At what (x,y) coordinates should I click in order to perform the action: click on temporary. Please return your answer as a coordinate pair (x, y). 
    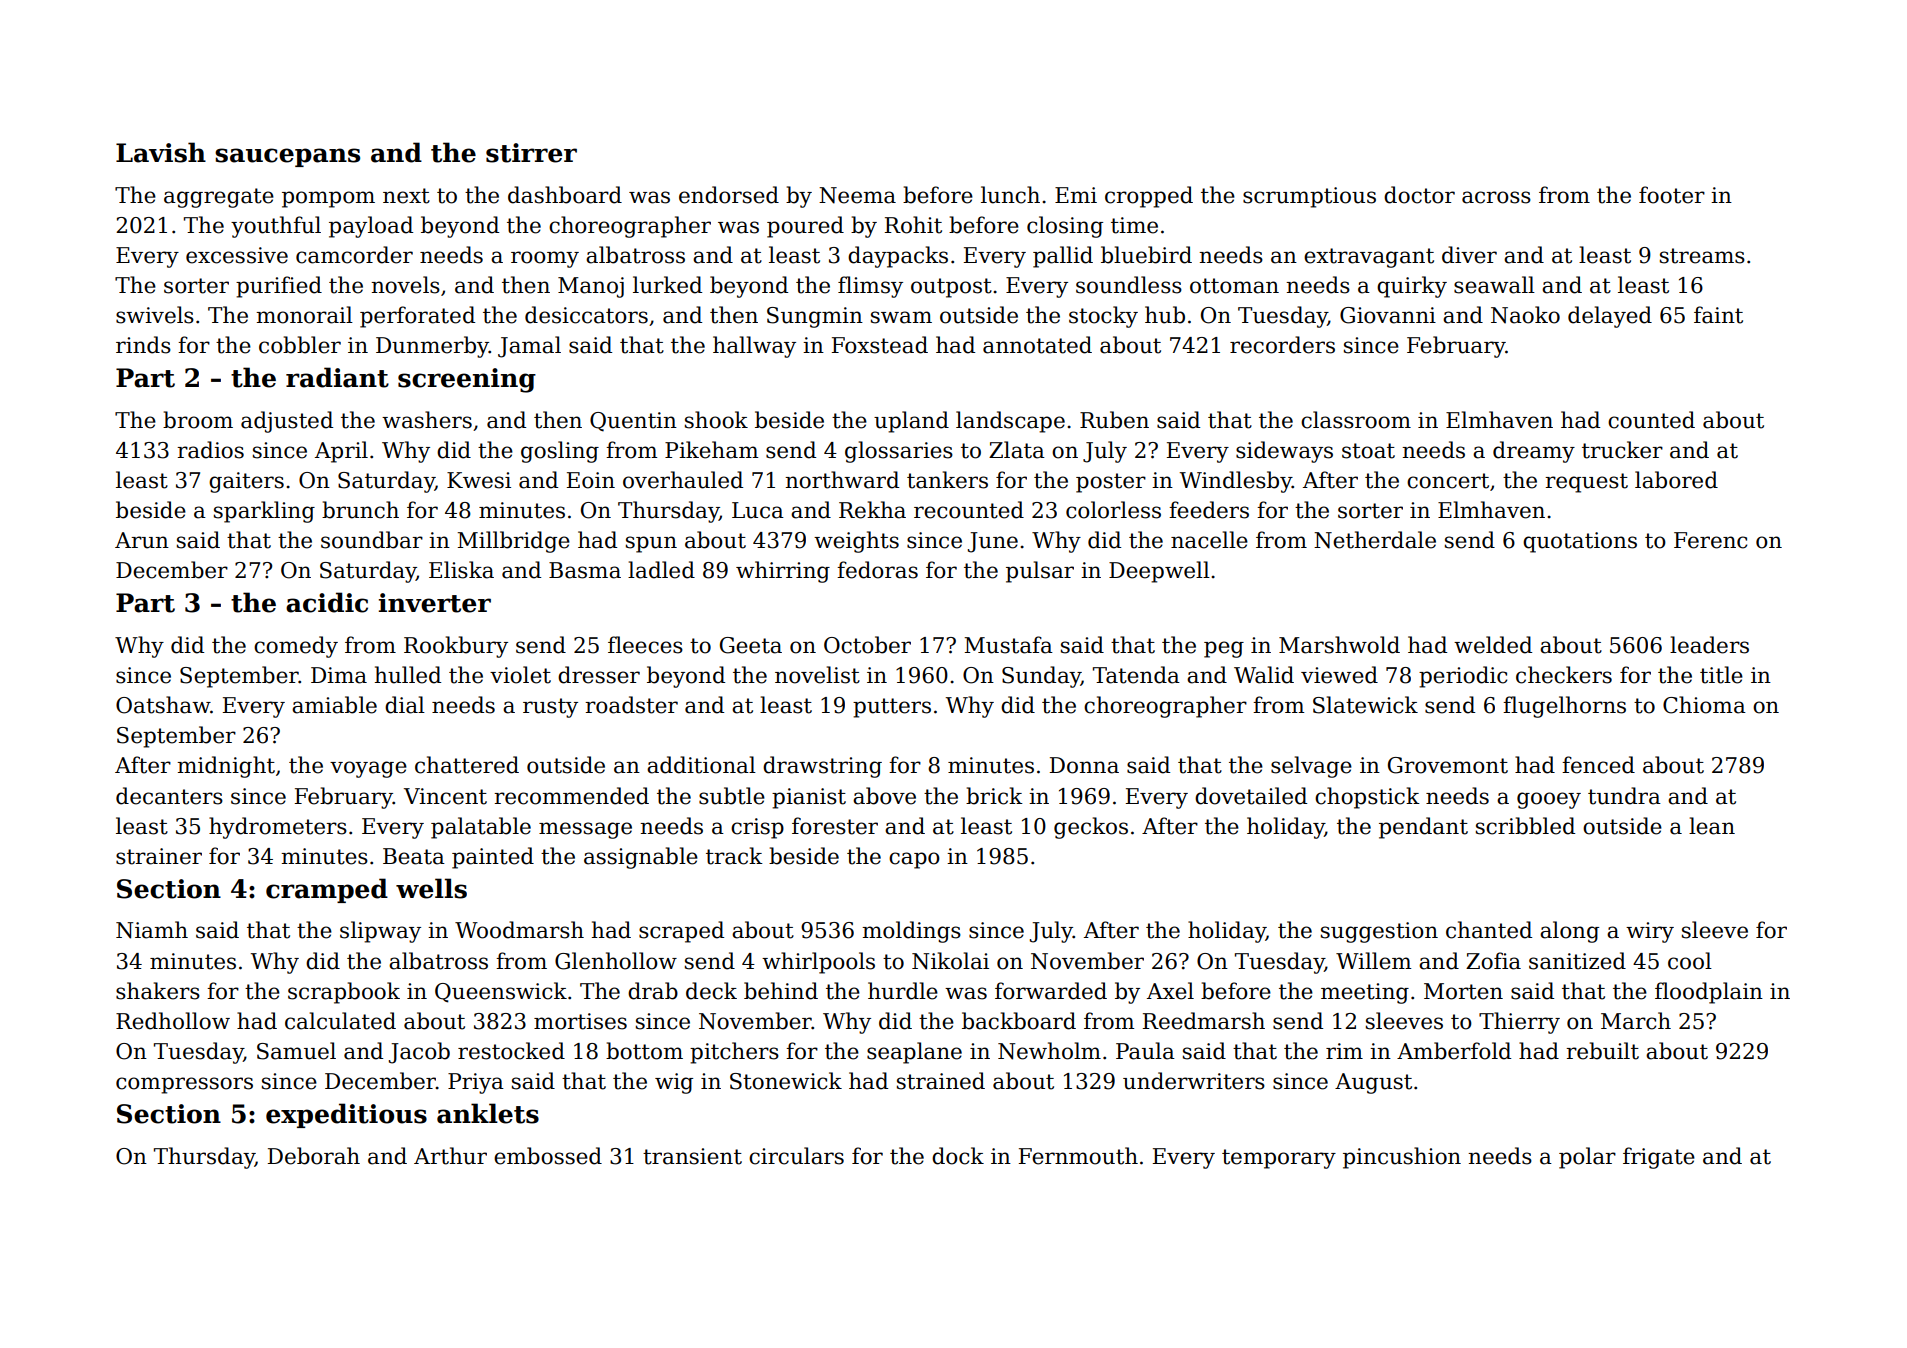
    Looking at the image, I should click on (1279, 1159).
